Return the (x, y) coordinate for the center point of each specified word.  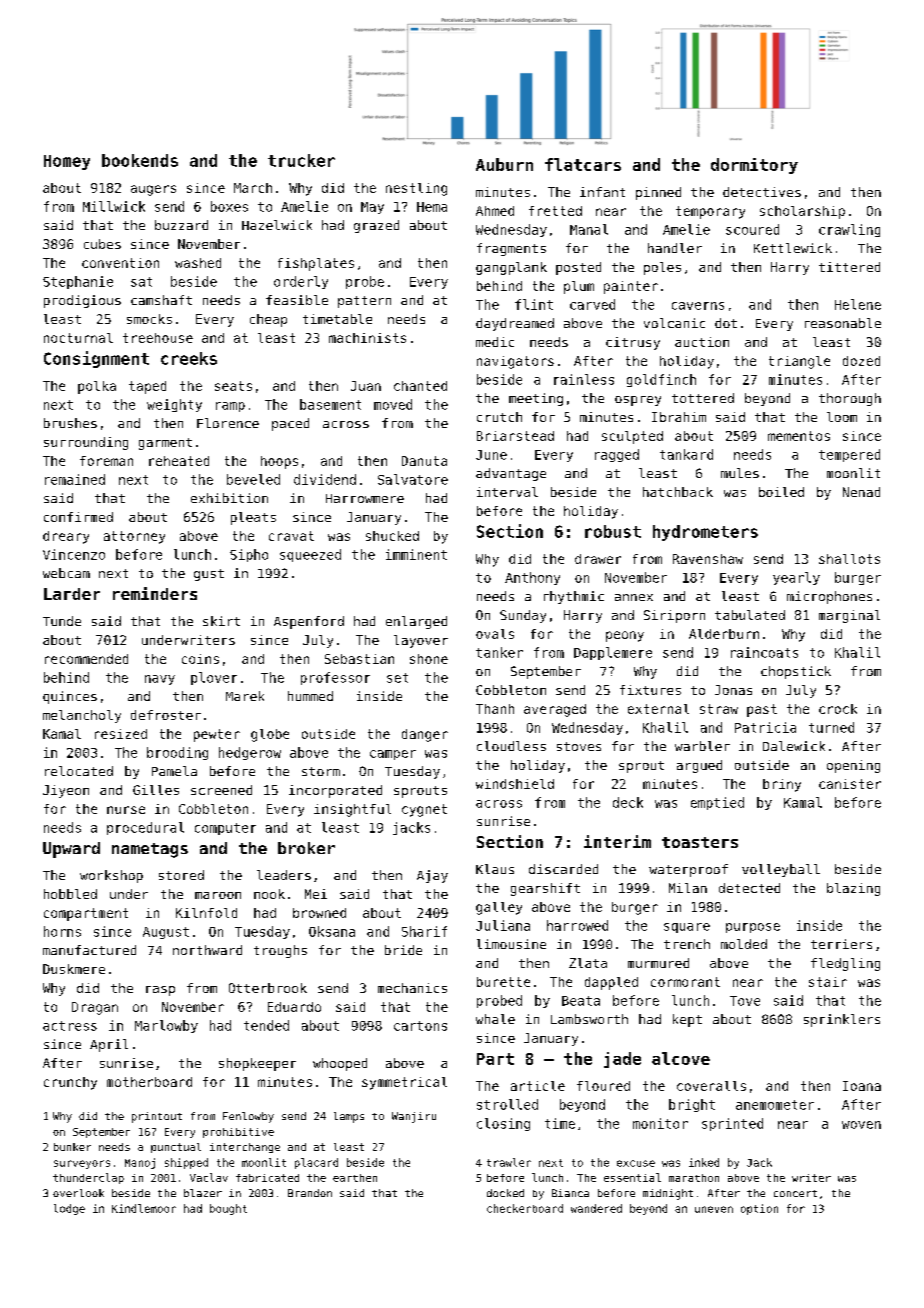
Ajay (432, 876)
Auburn (504, 164)
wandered (596, 1208)
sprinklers (842, 1020)
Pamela (174, 771)
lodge (69, 1209)
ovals (495, 634)
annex (634, 597)
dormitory (754, 166)
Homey (67, 162)
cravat (291, 536)
